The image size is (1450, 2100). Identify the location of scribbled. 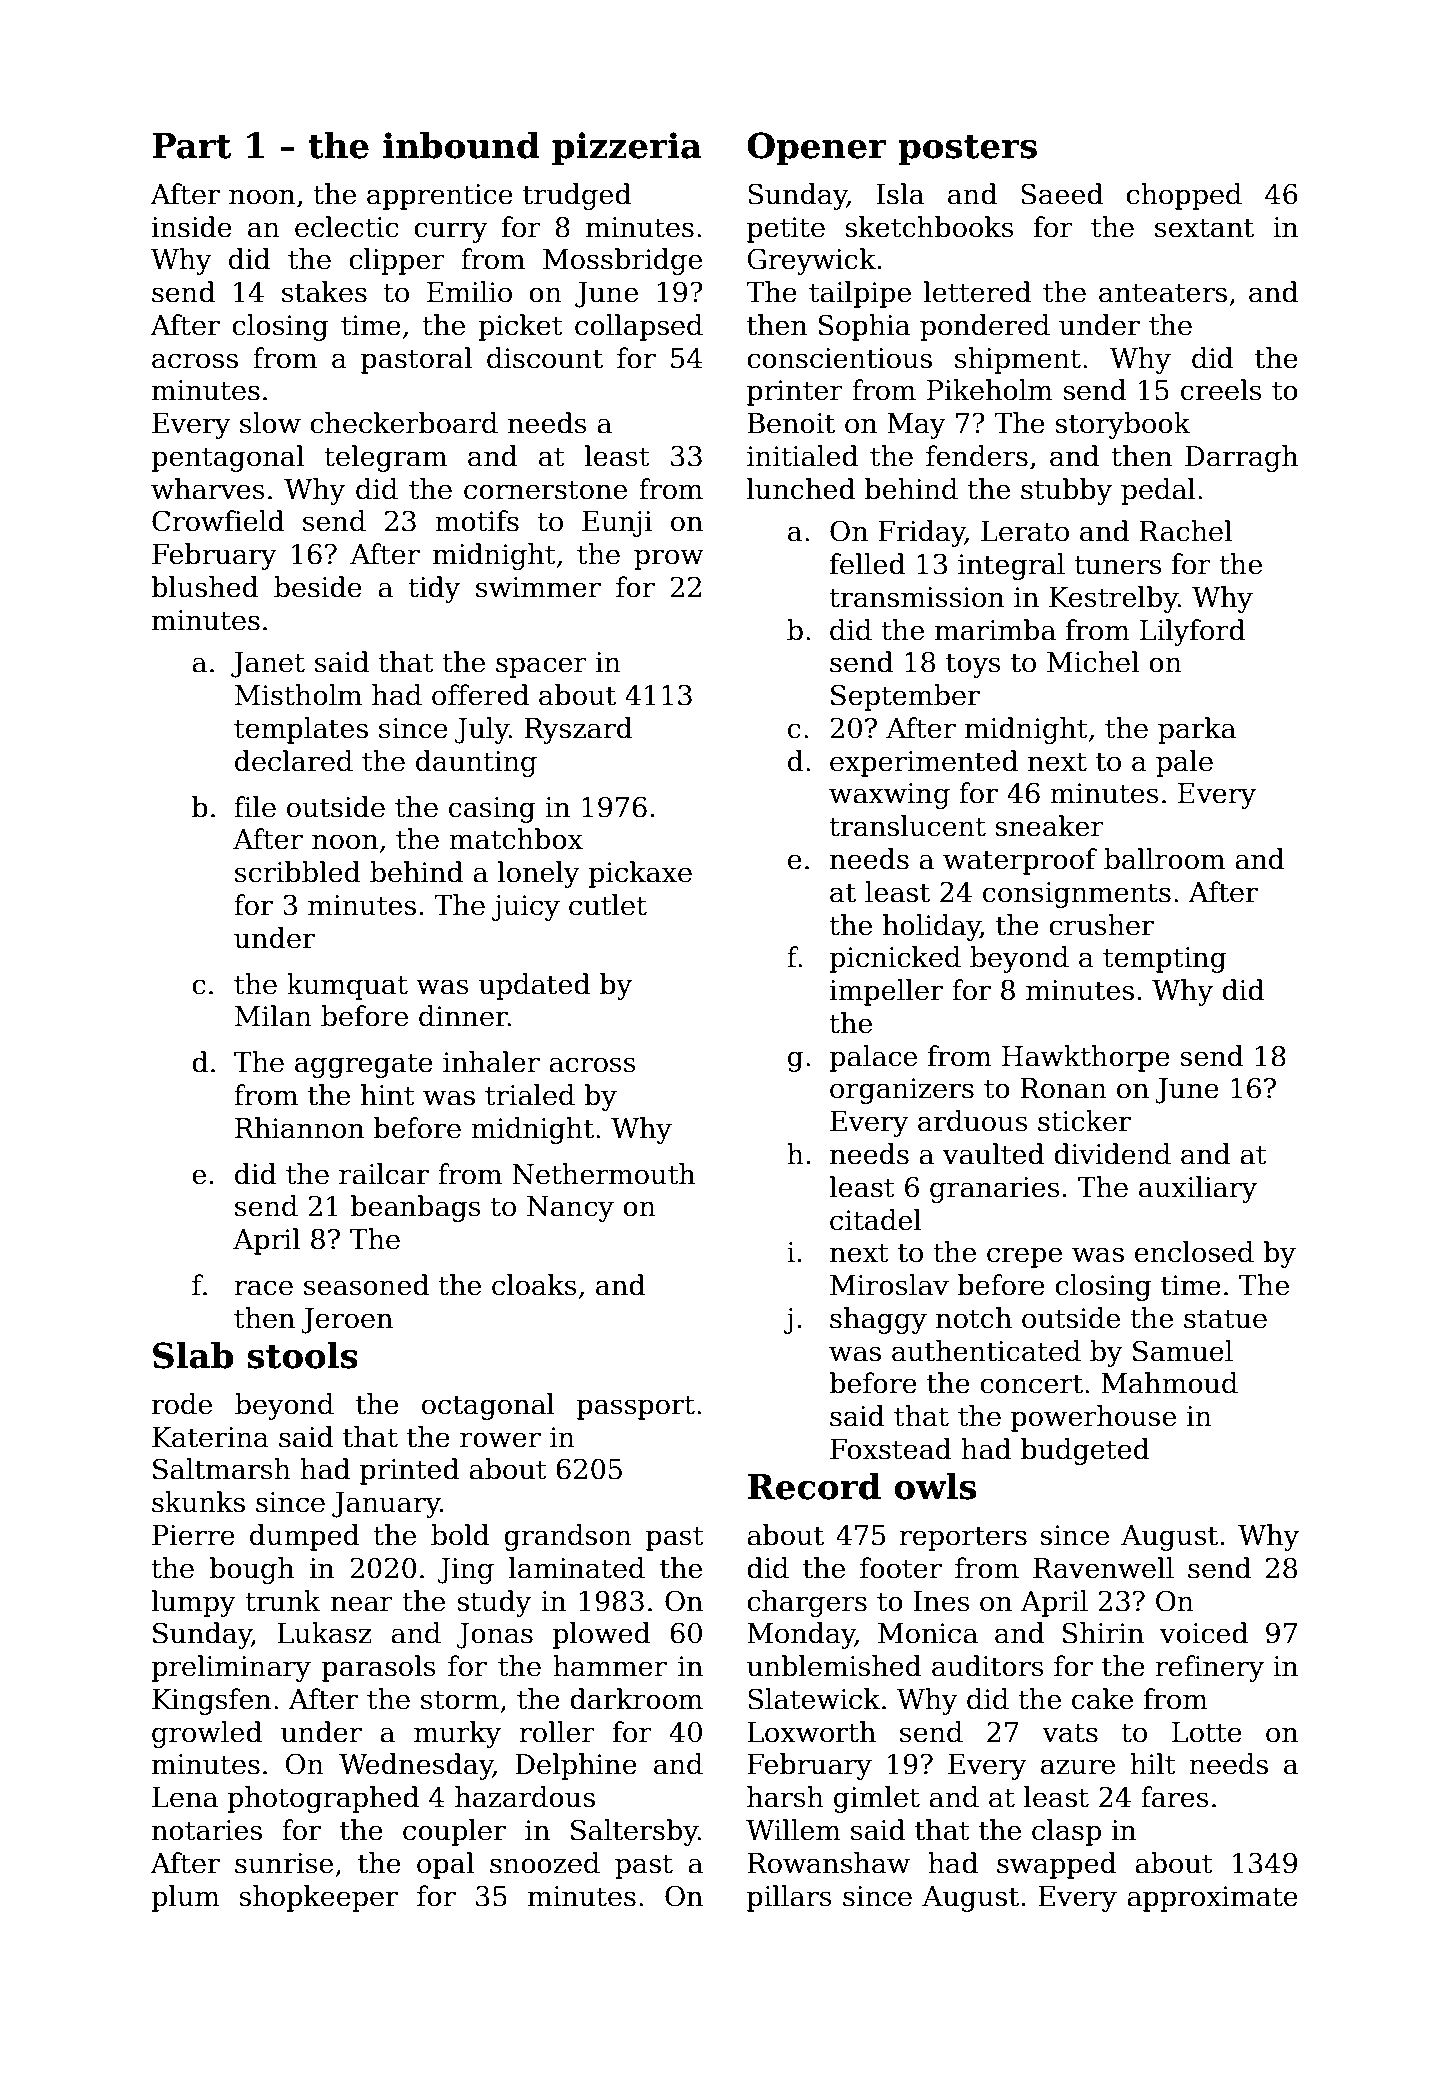
(298, 872).
